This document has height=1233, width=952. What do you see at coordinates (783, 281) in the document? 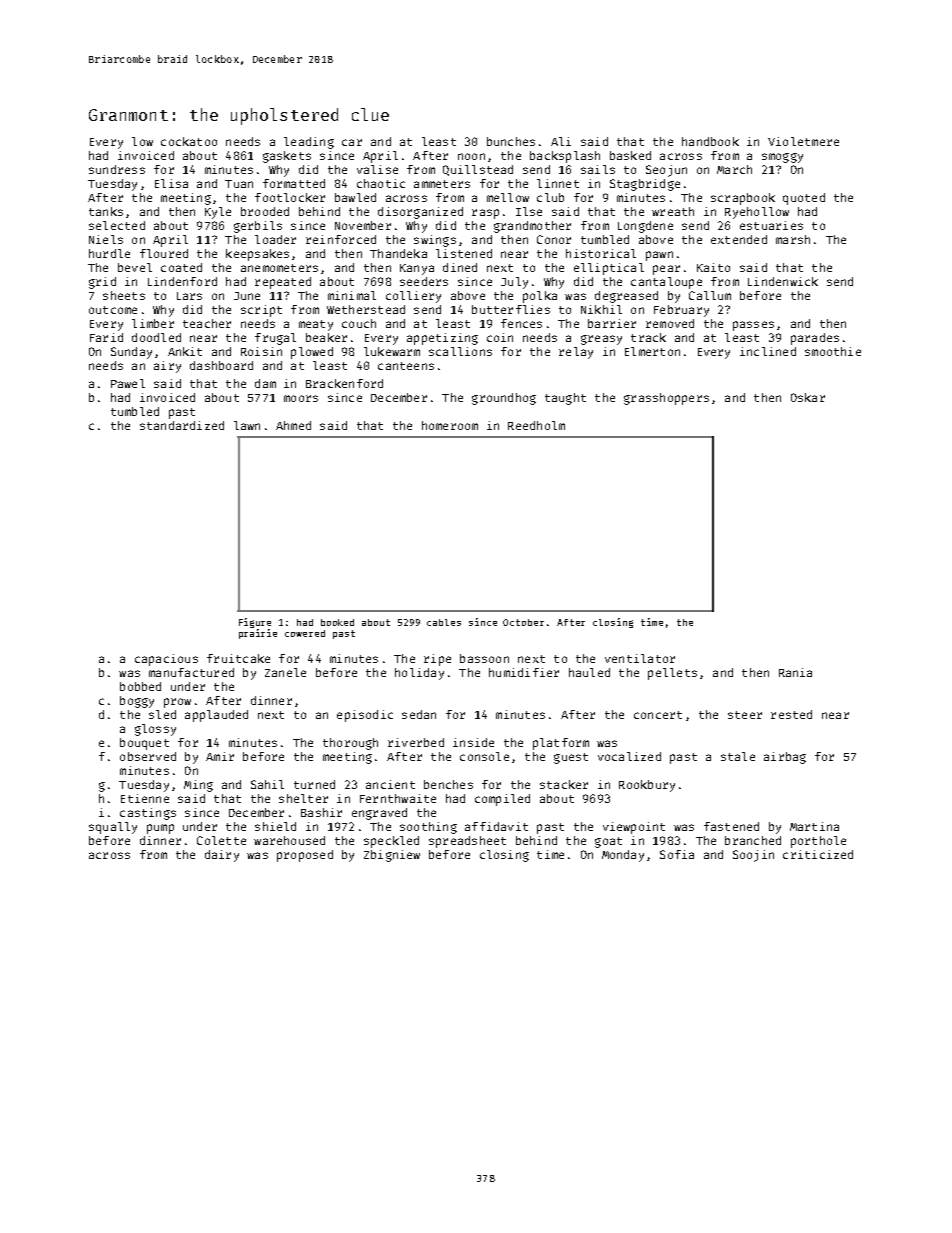
I see `Lindenwick` at bounding box center [783, 281].
